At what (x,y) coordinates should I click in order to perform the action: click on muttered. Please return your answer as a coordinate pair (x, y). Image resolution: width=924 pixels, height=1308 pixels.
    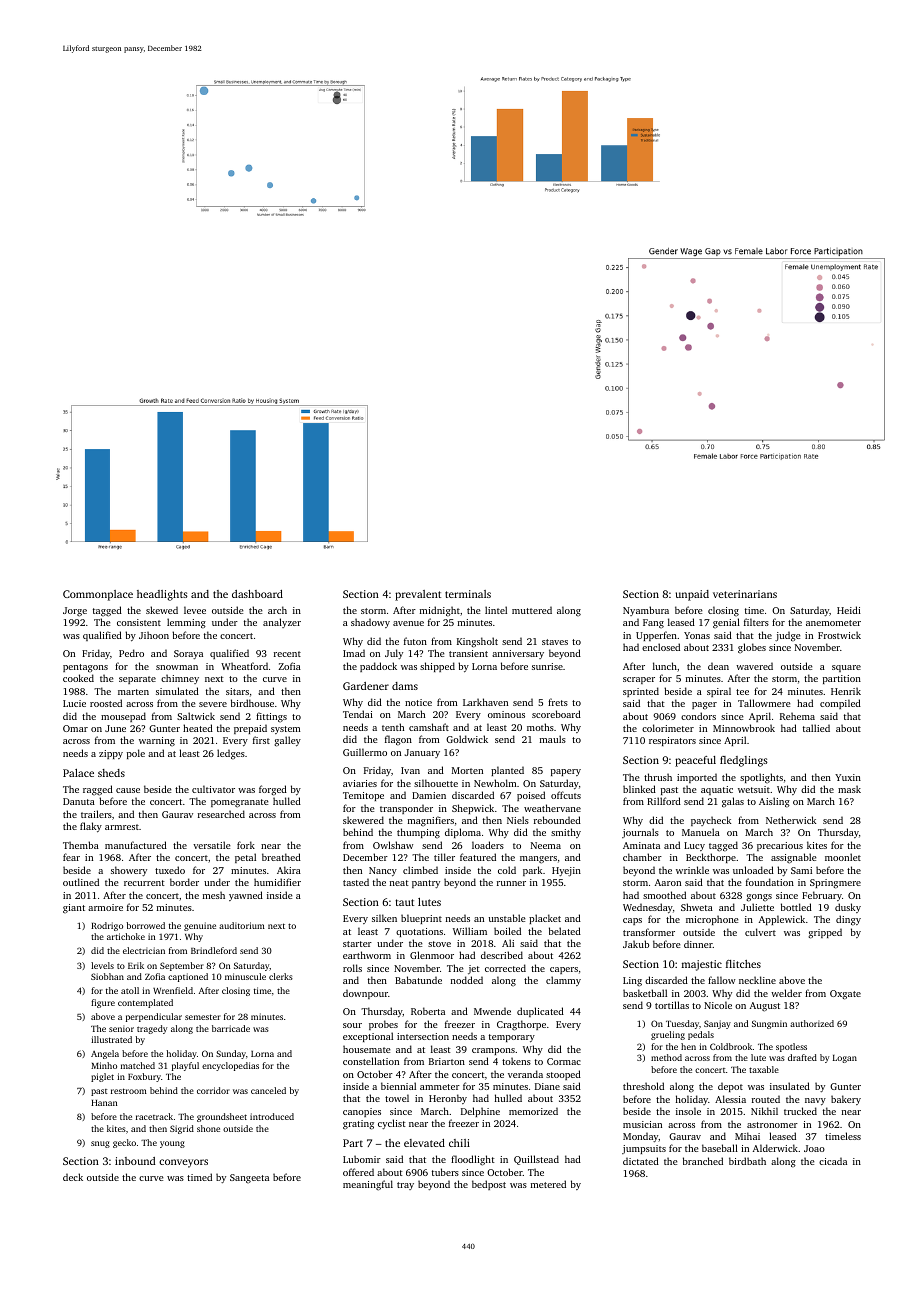
    Looking at the image, I should click on (532, 610).
